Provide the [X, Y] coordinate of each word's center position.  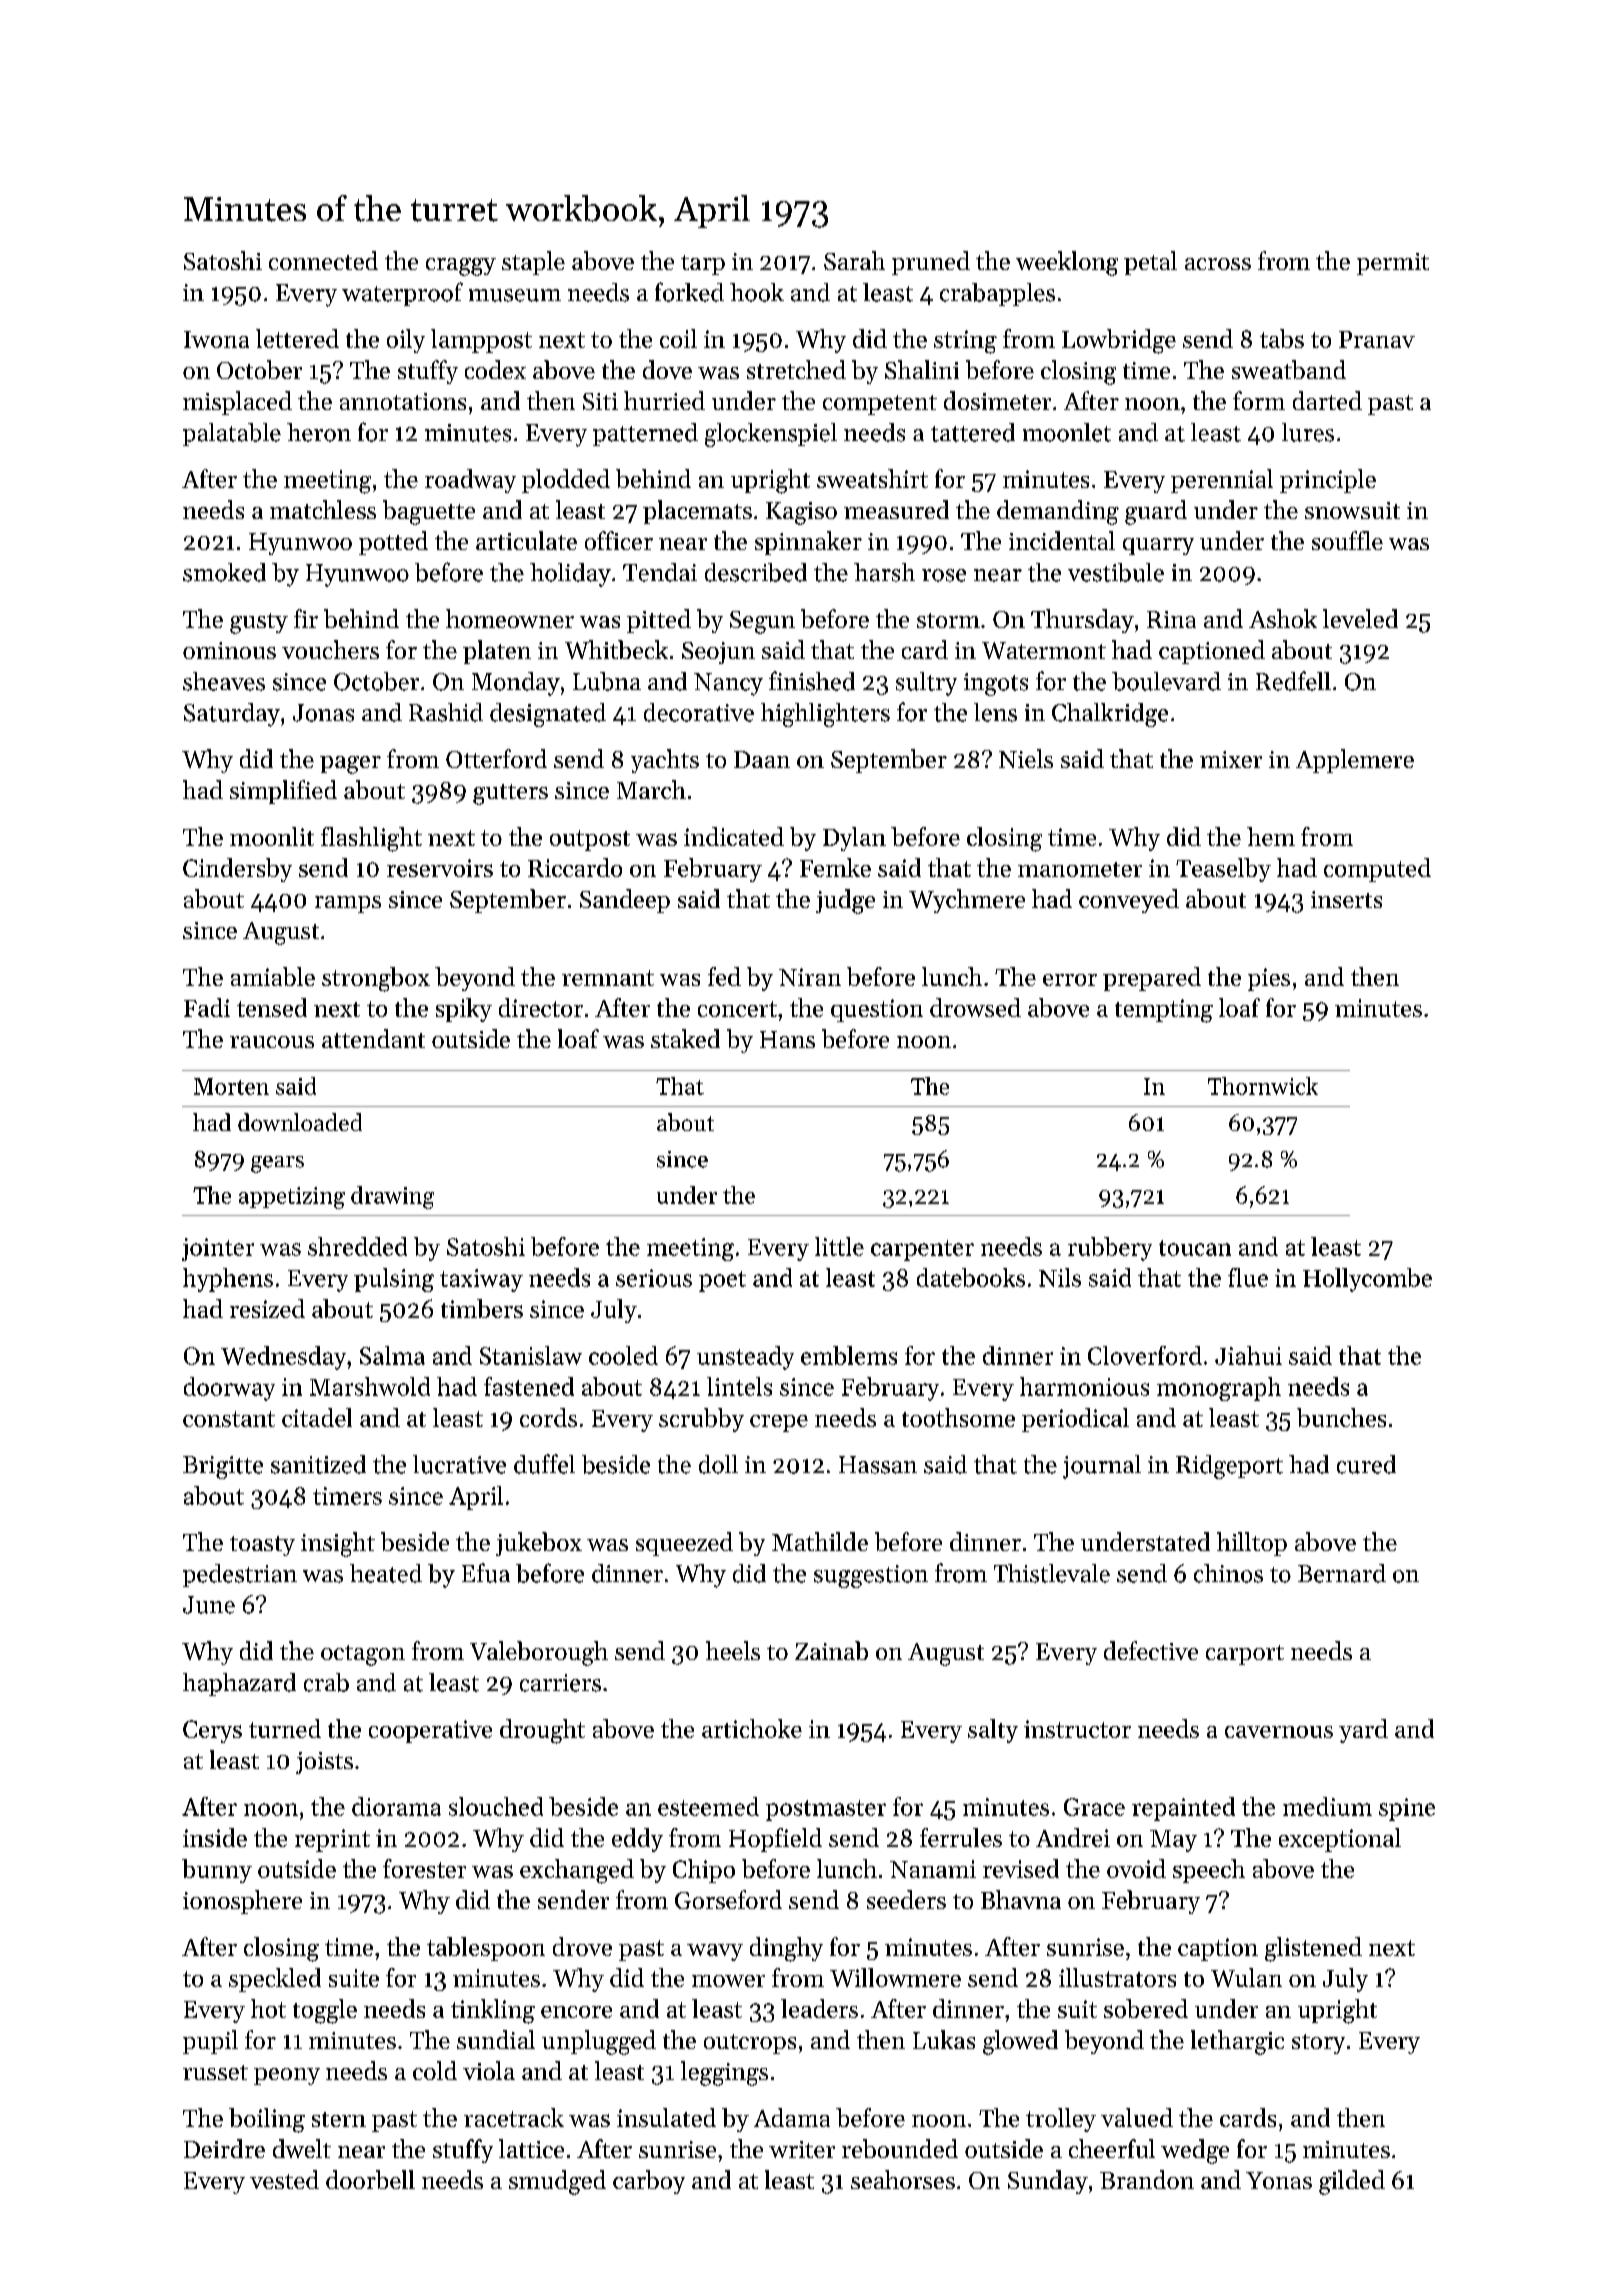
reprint [332, 1840]
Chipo [704, 1871]
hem [1271, 836]
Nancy [728, 684]
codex [495, 369]
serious [654, 1278]
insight [338, 1544]
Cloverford [1145, 1355]
